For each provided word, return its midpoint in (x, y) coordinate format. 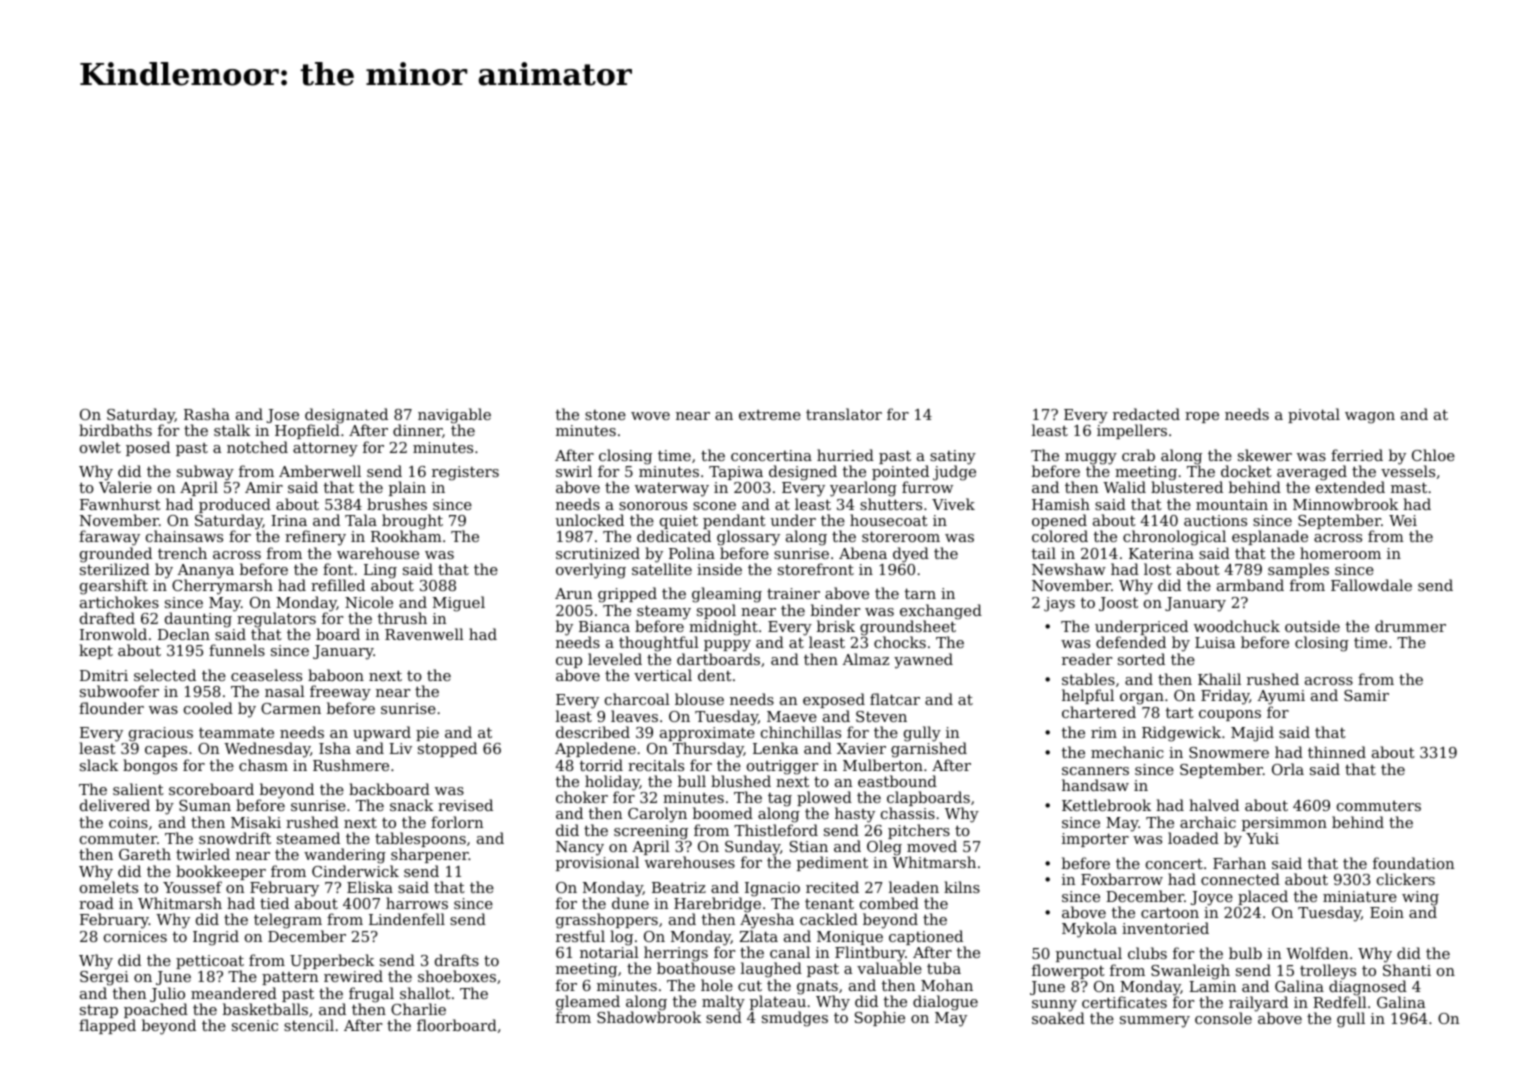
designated (346, 416)
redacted (1146, 414)
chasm (263, 765)
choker (582, 797)
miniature (1360, 896)
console (1223, 1018)
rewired (353, 976)
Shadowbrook (649, 1017)
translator (844, 414)
